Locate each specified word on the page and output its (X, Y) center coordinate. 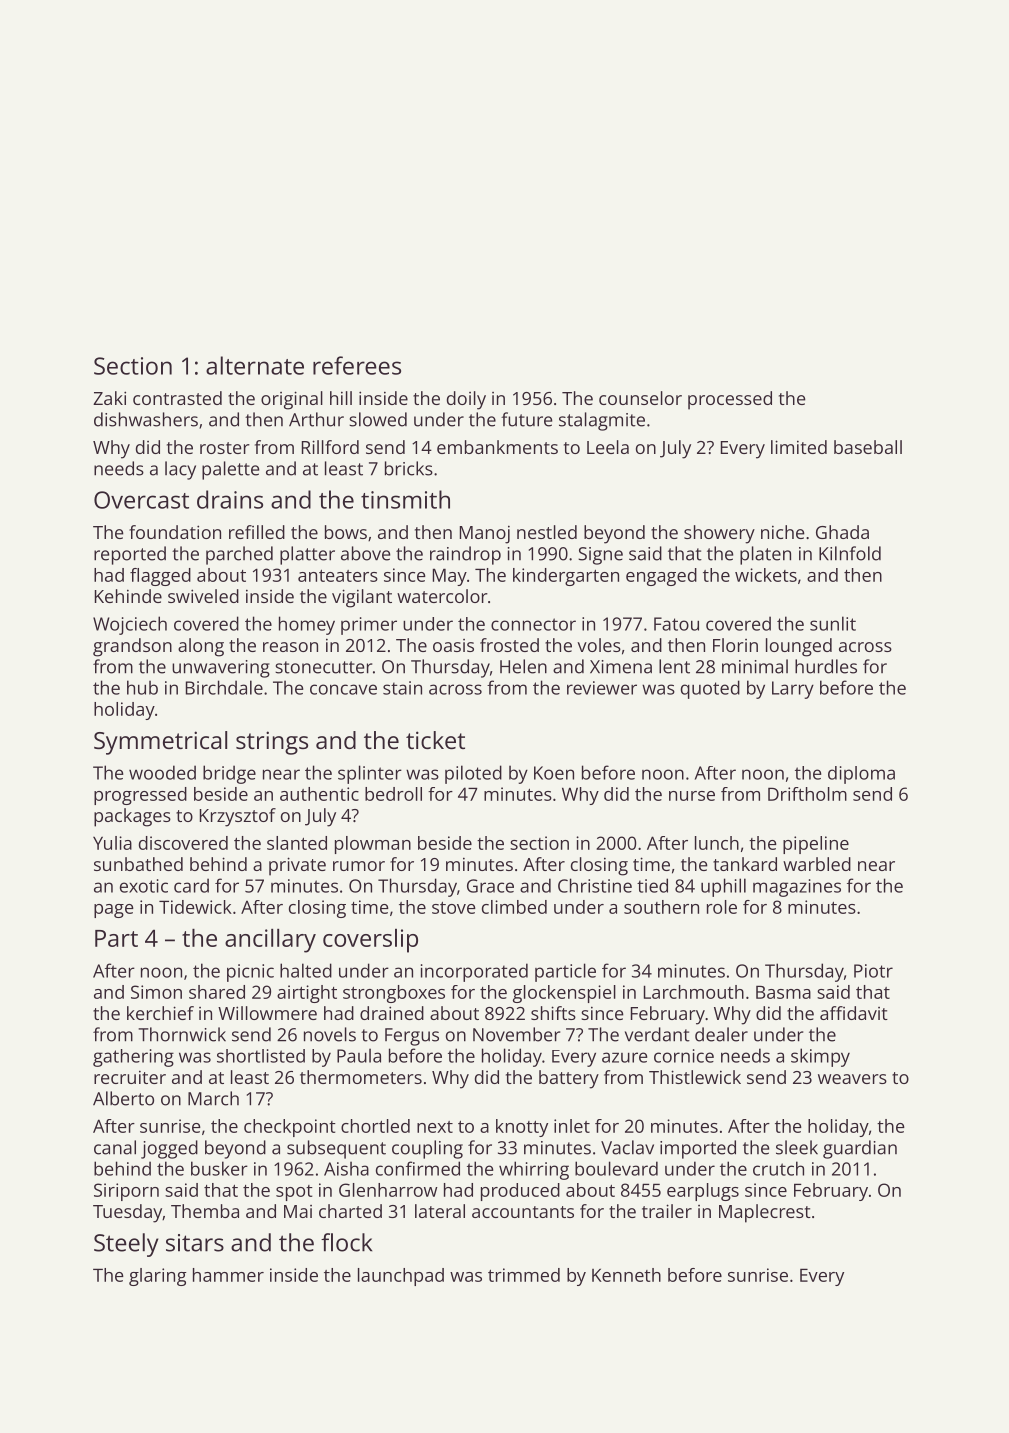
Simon (156, 992)
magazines (797, 888)
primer (369, 626)
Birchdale (224, 687)
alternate (255, 365)
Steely (126, 1245)
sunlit (833, 623)
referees (357, 365)
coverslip (370, 941)
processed (730, 400)
